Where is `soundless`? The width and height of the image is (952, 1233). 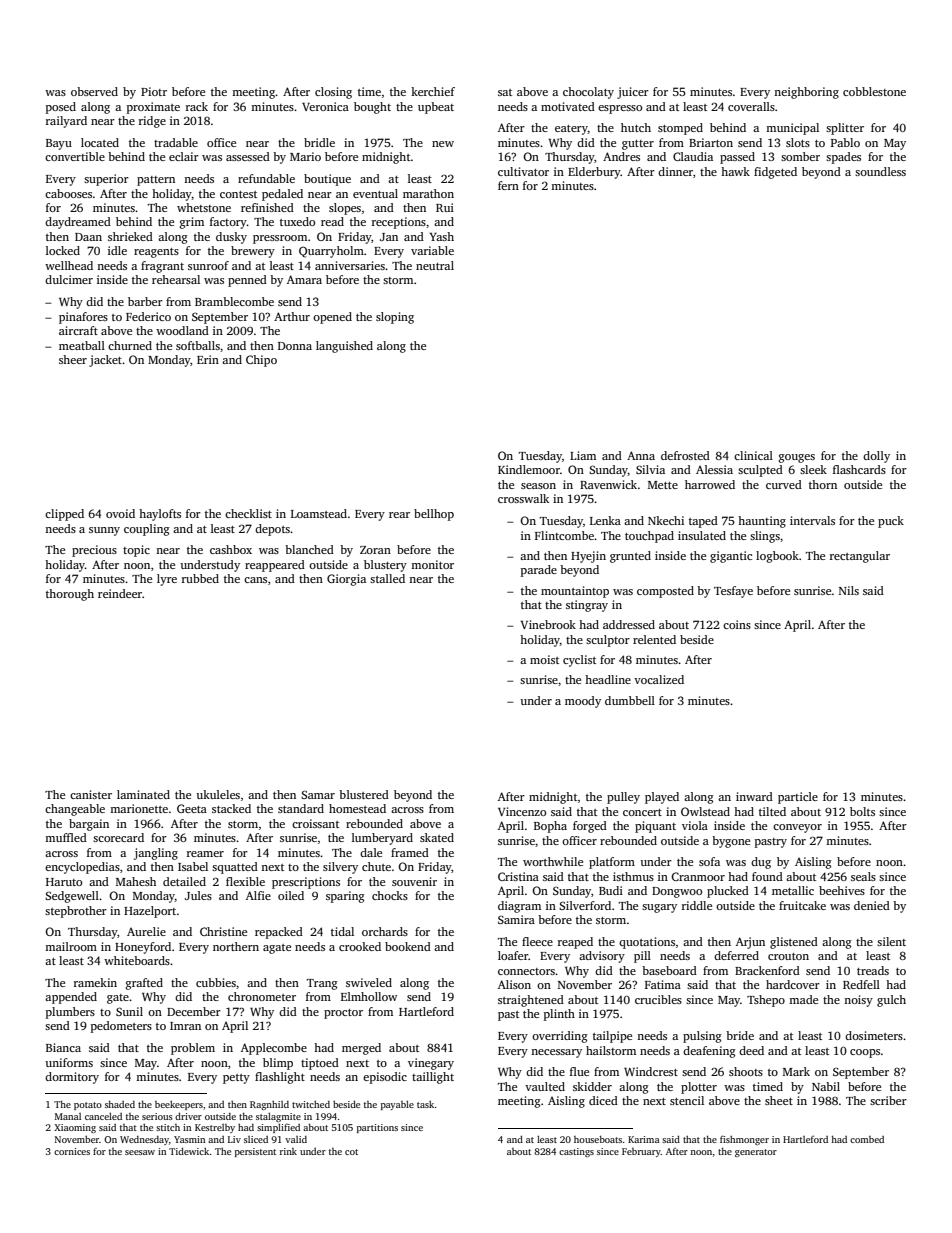
soundless is located at coordinates (880, 171).
